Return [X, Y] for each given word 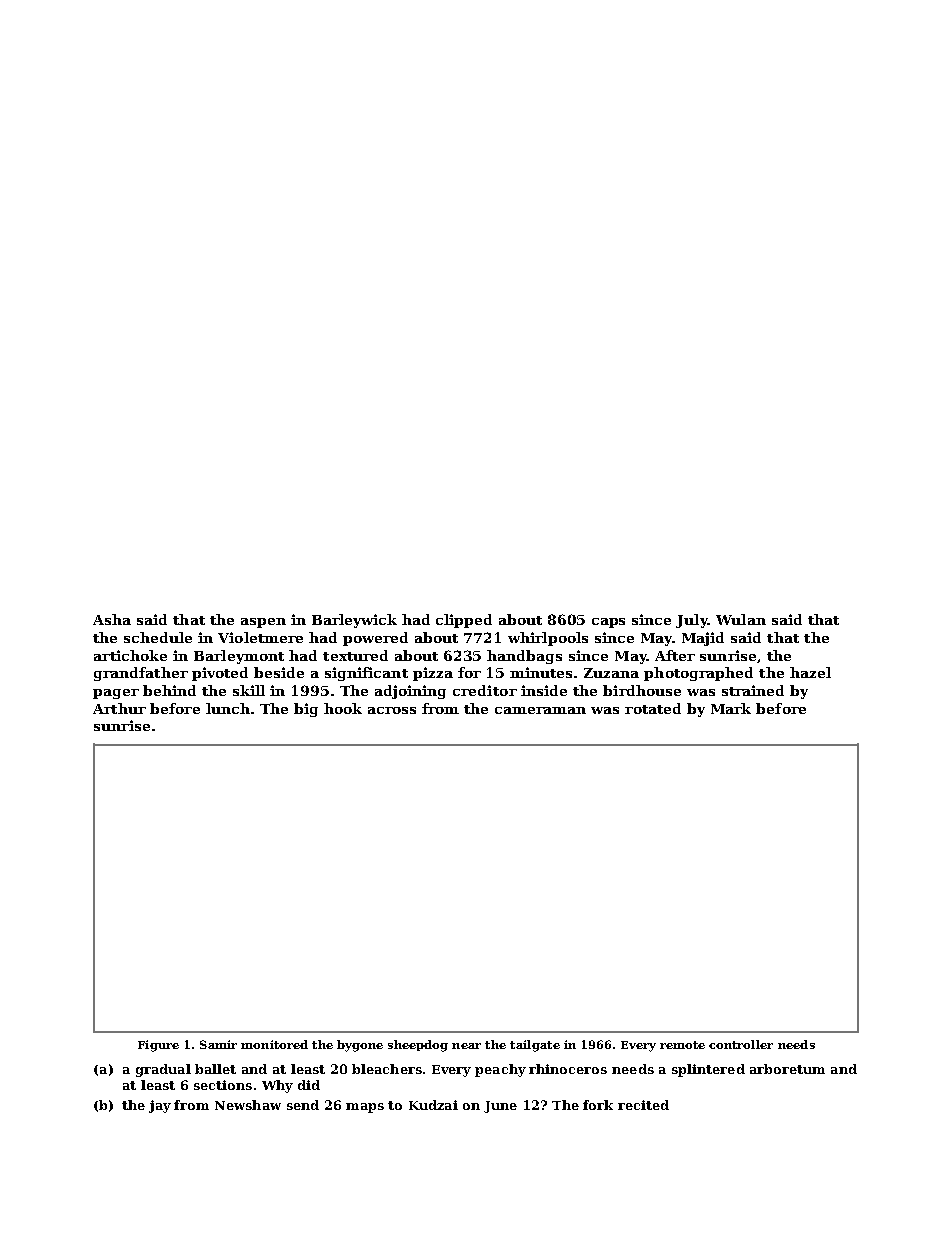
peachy [500, 1070]
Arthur [119, 708]
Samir [218, 1044]
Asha [112, 619]
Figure [158, 1046]
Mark [731, 708]
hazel [810, 672]
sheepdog [418, 1046]
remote [682, 1045]
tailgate [535, 1046]
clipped [464, 621]
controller [741, 1044]
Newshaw [248, 1105]
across [392, 710]
